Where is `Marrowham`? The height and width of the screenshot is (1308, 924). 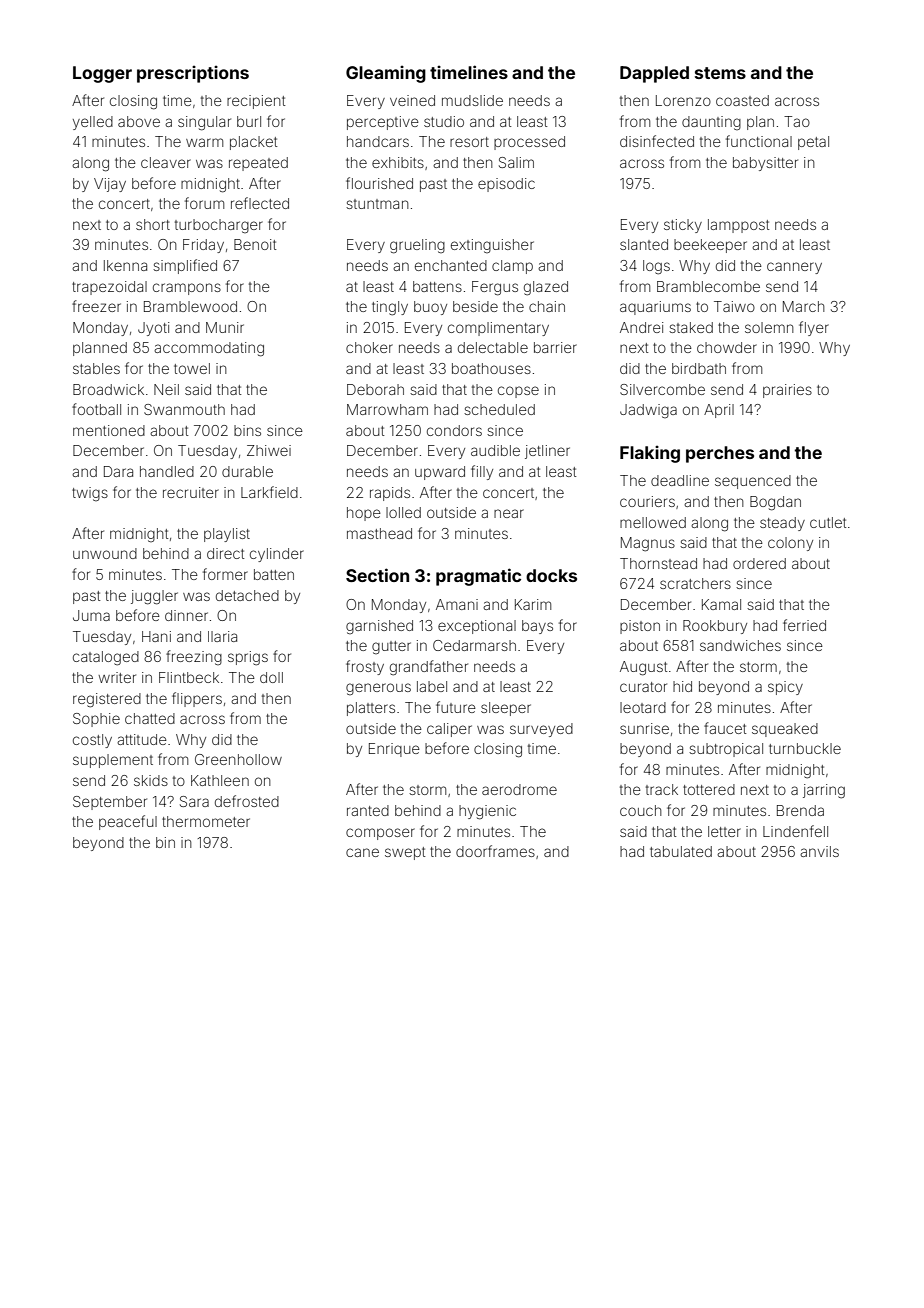 Marrowham is located at coordinates (387, 409).
